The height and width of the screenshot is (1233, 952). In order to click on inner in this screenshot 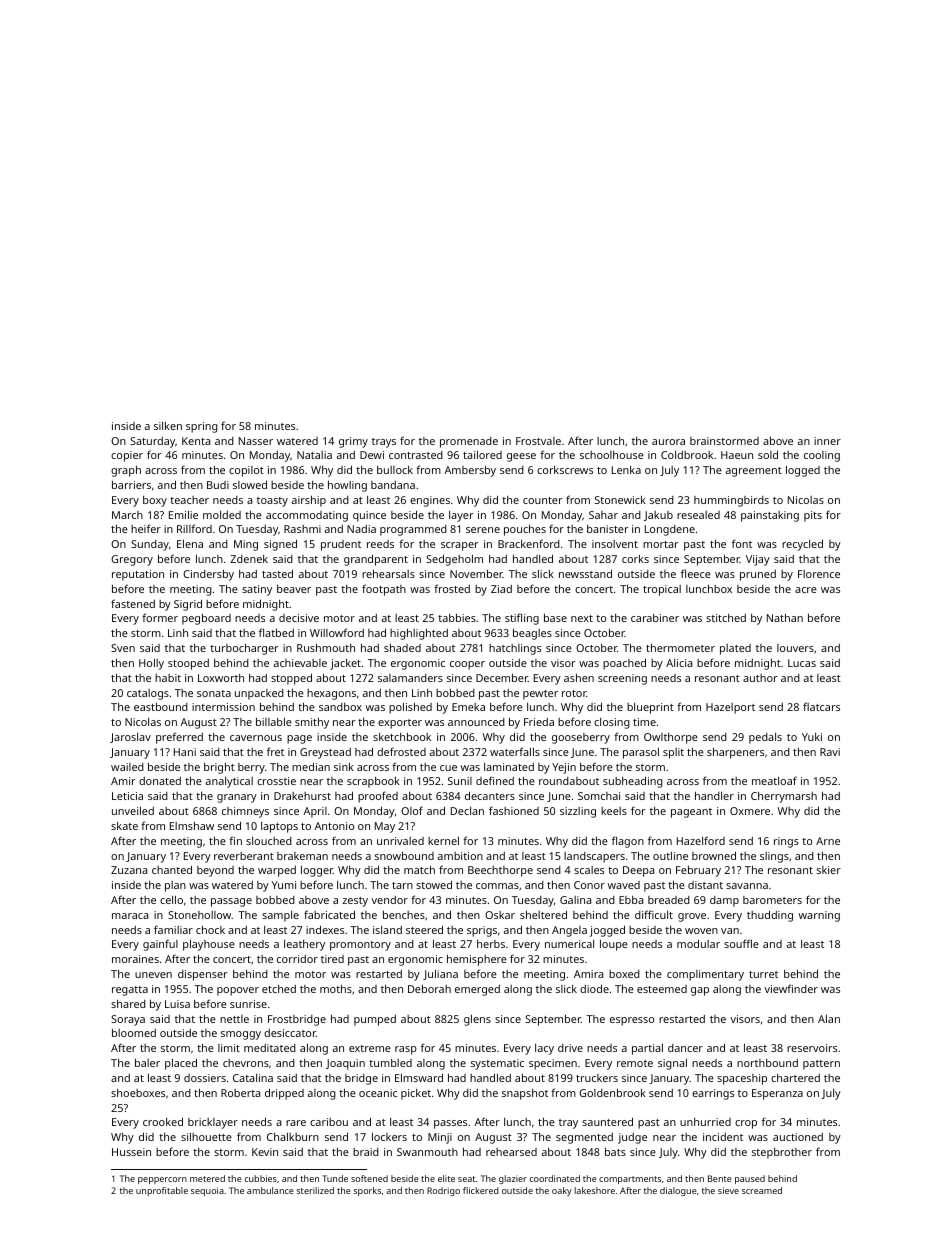, I will do `click(827, 441)`.
